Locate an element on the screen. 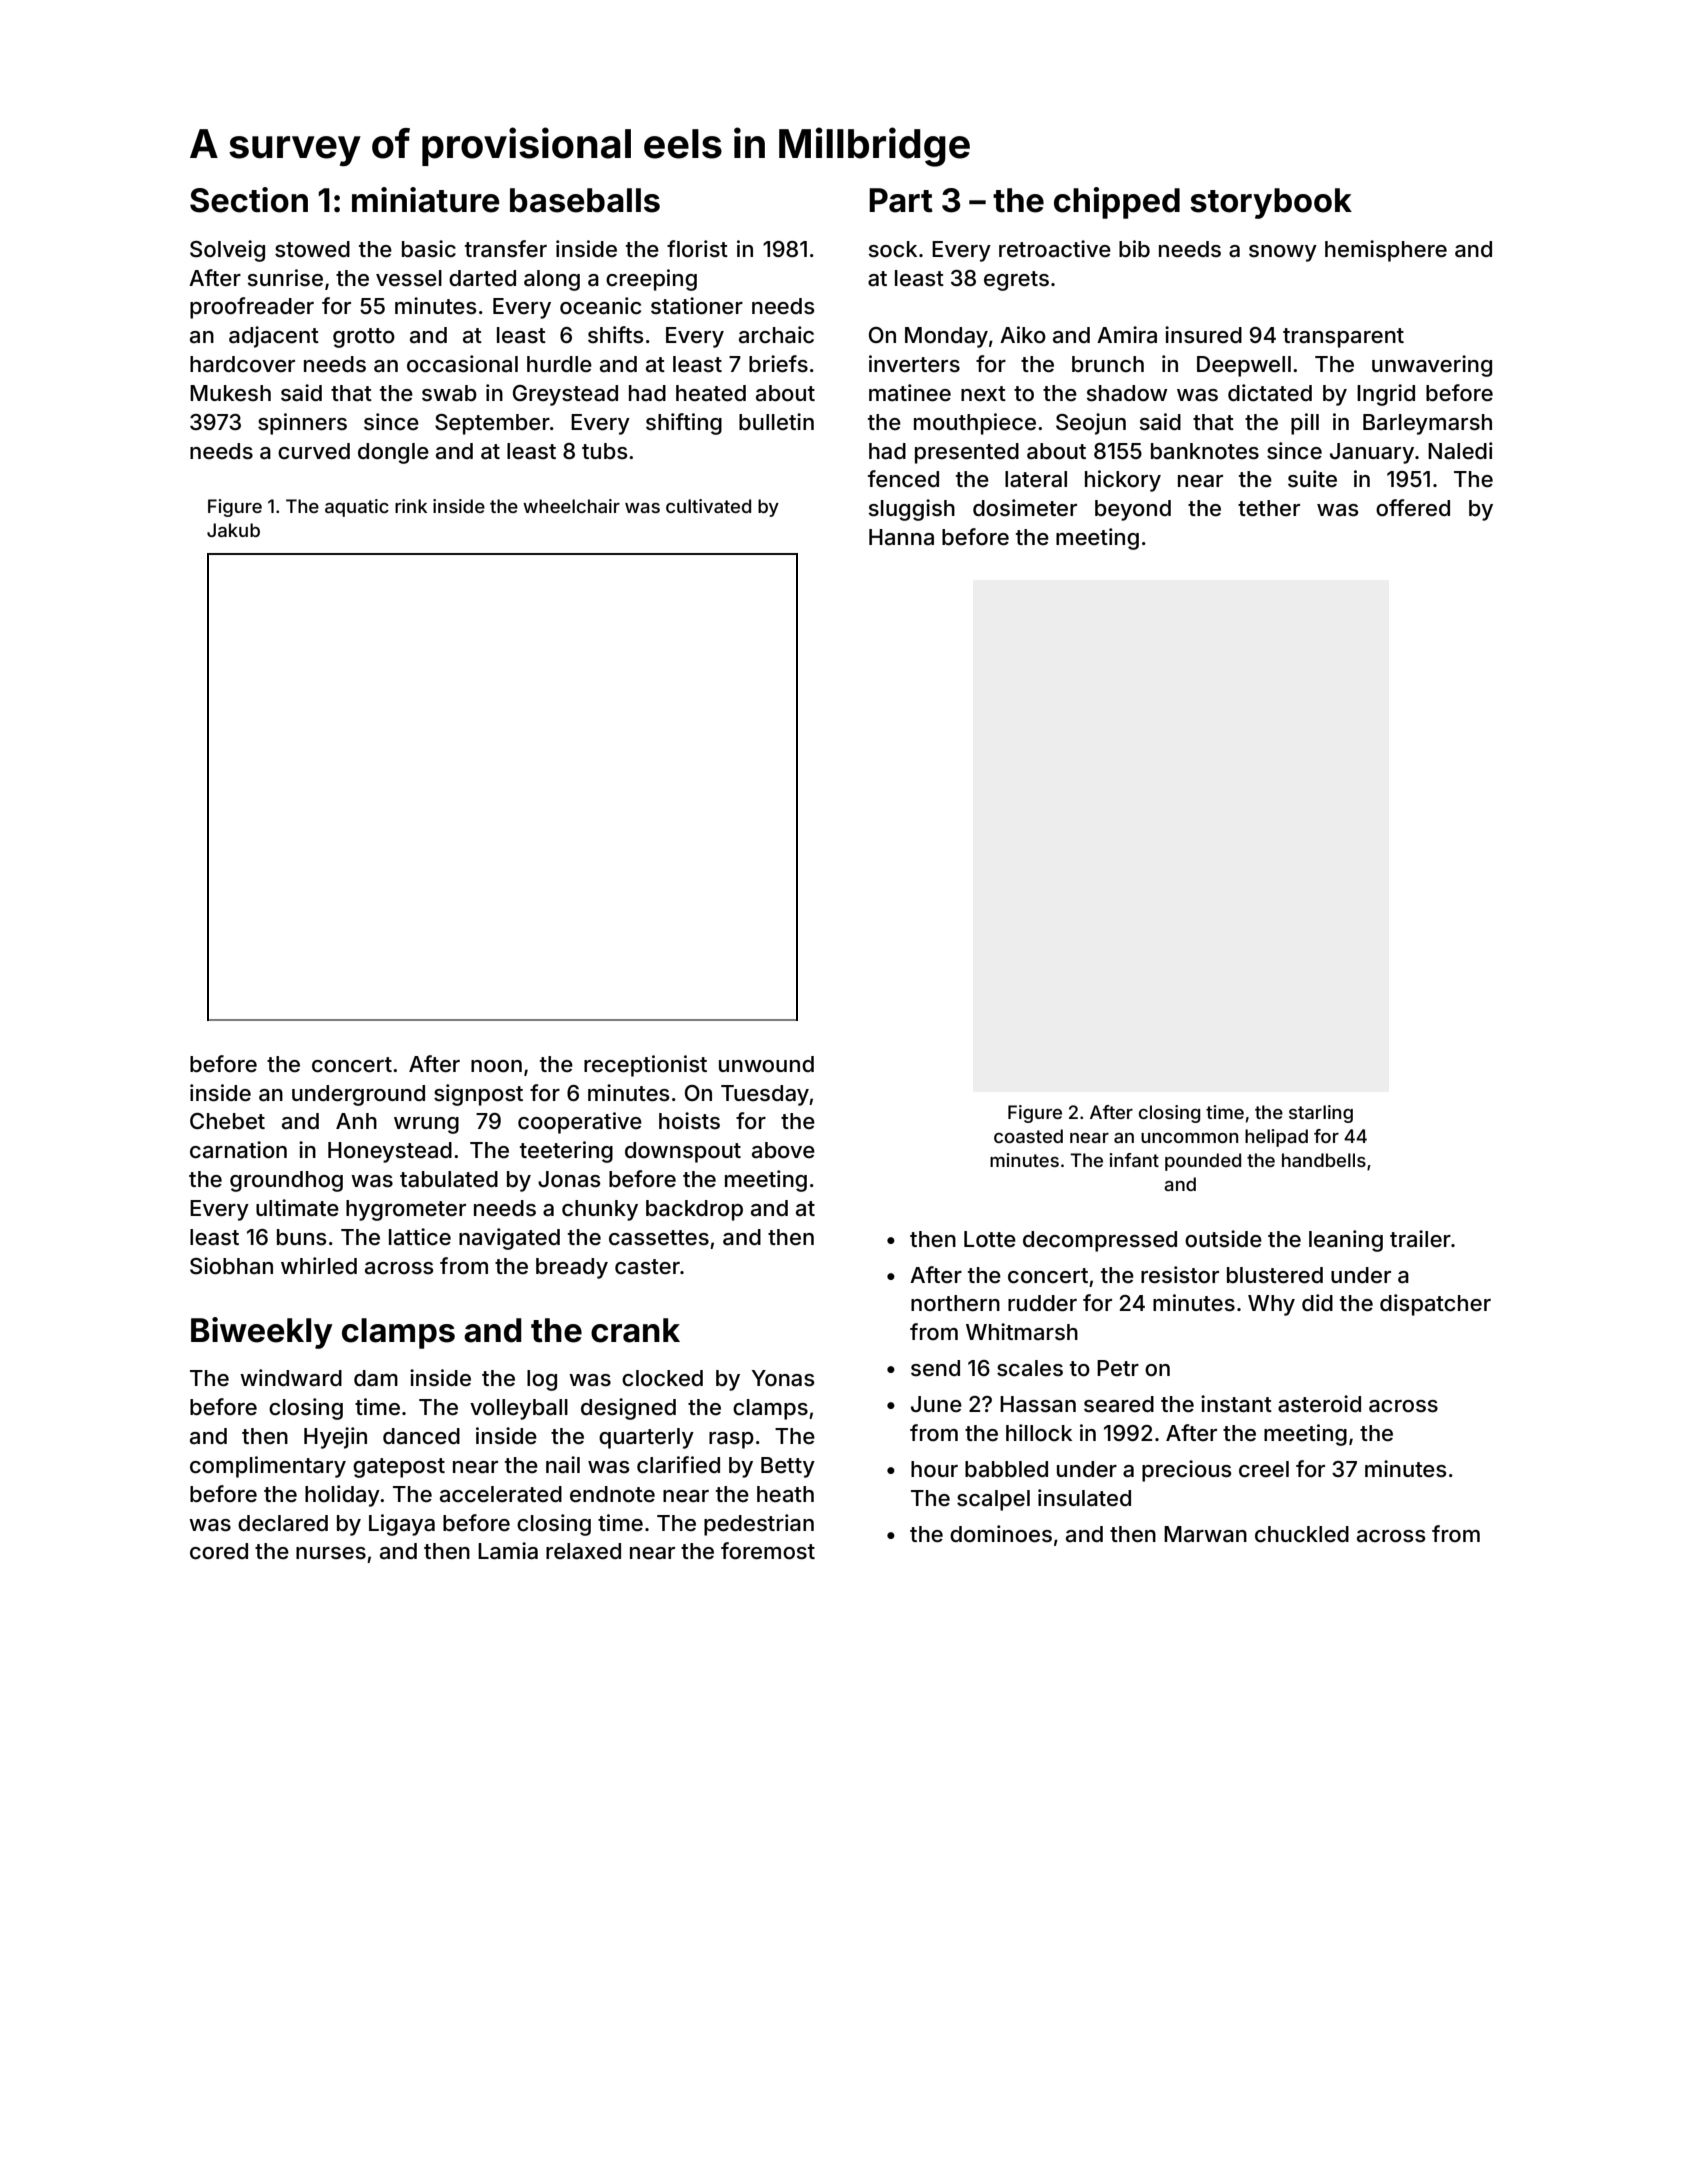 The image size is (1683, 2178). tether is located at coordinates (1269, 508).
